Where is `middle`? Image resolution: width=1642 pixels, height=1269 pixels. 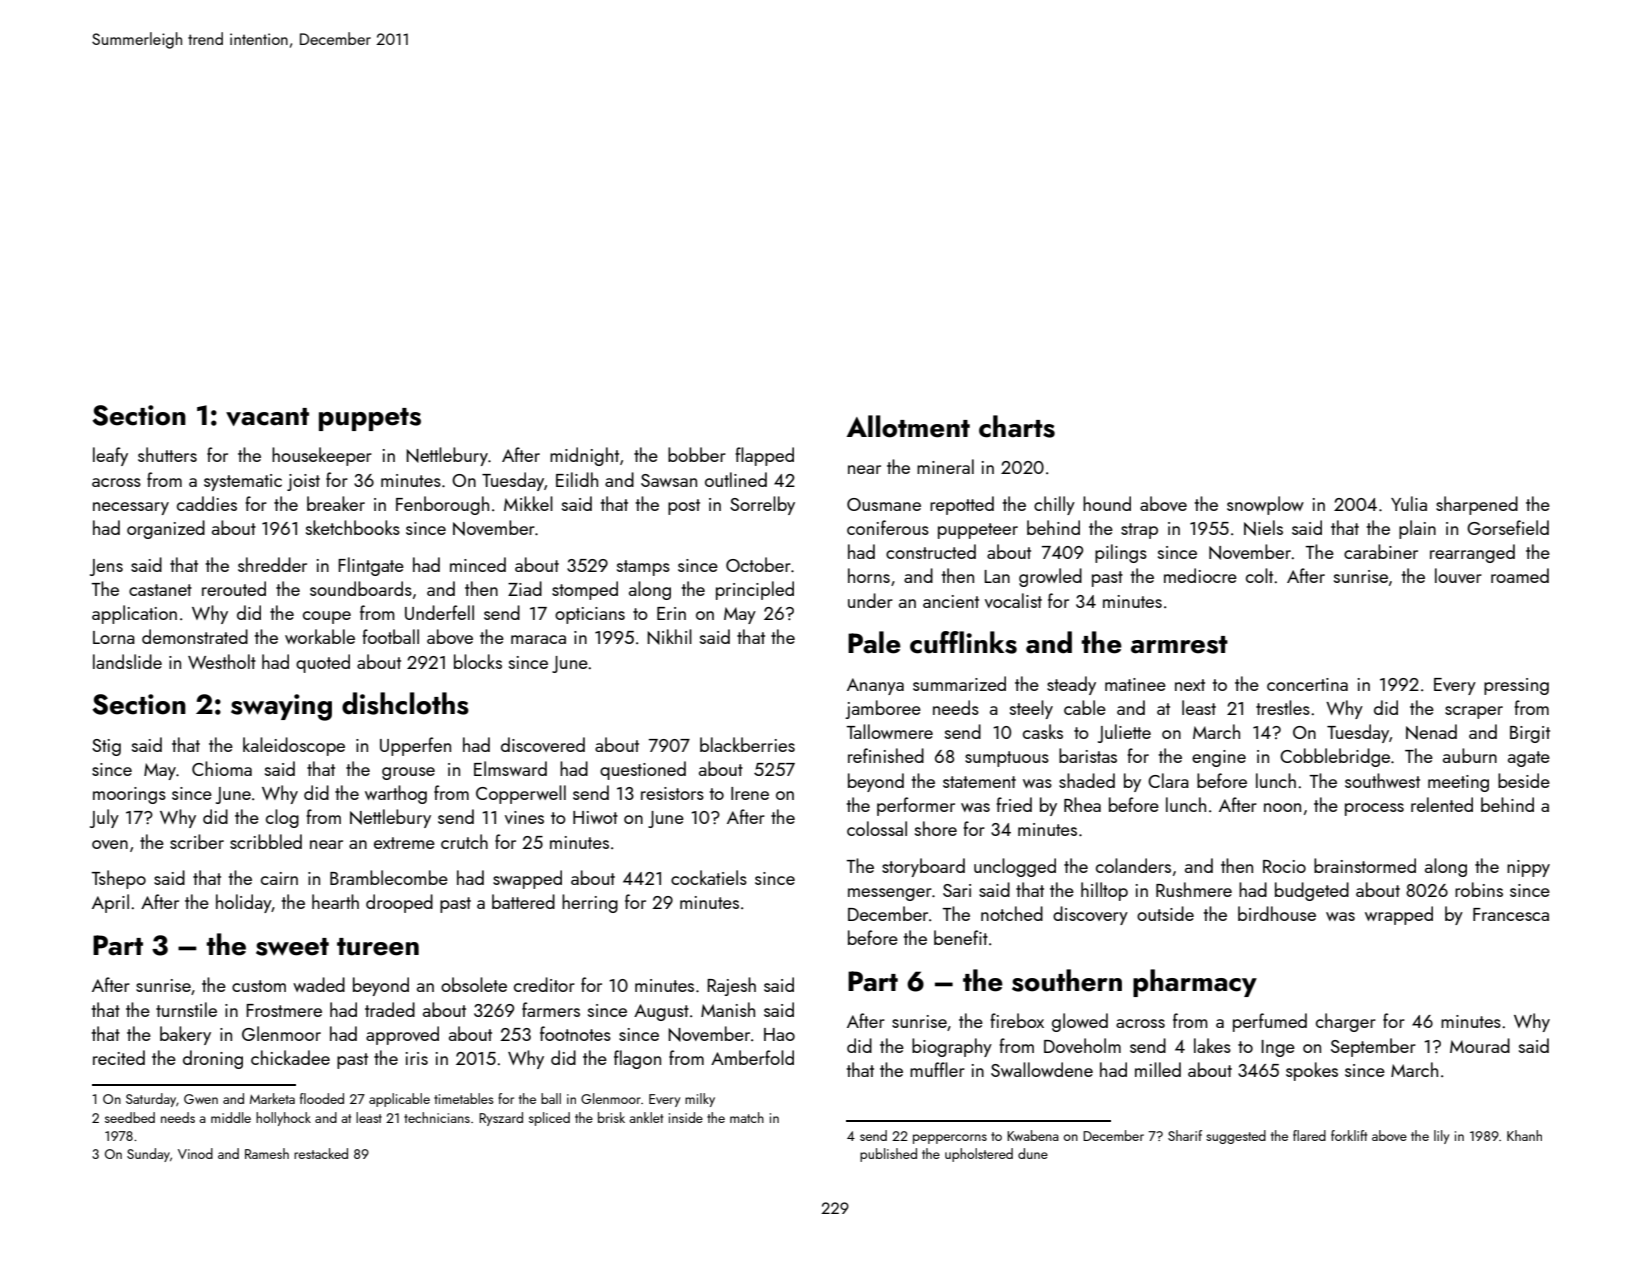 middle is located at coordinates (231, 1117).
